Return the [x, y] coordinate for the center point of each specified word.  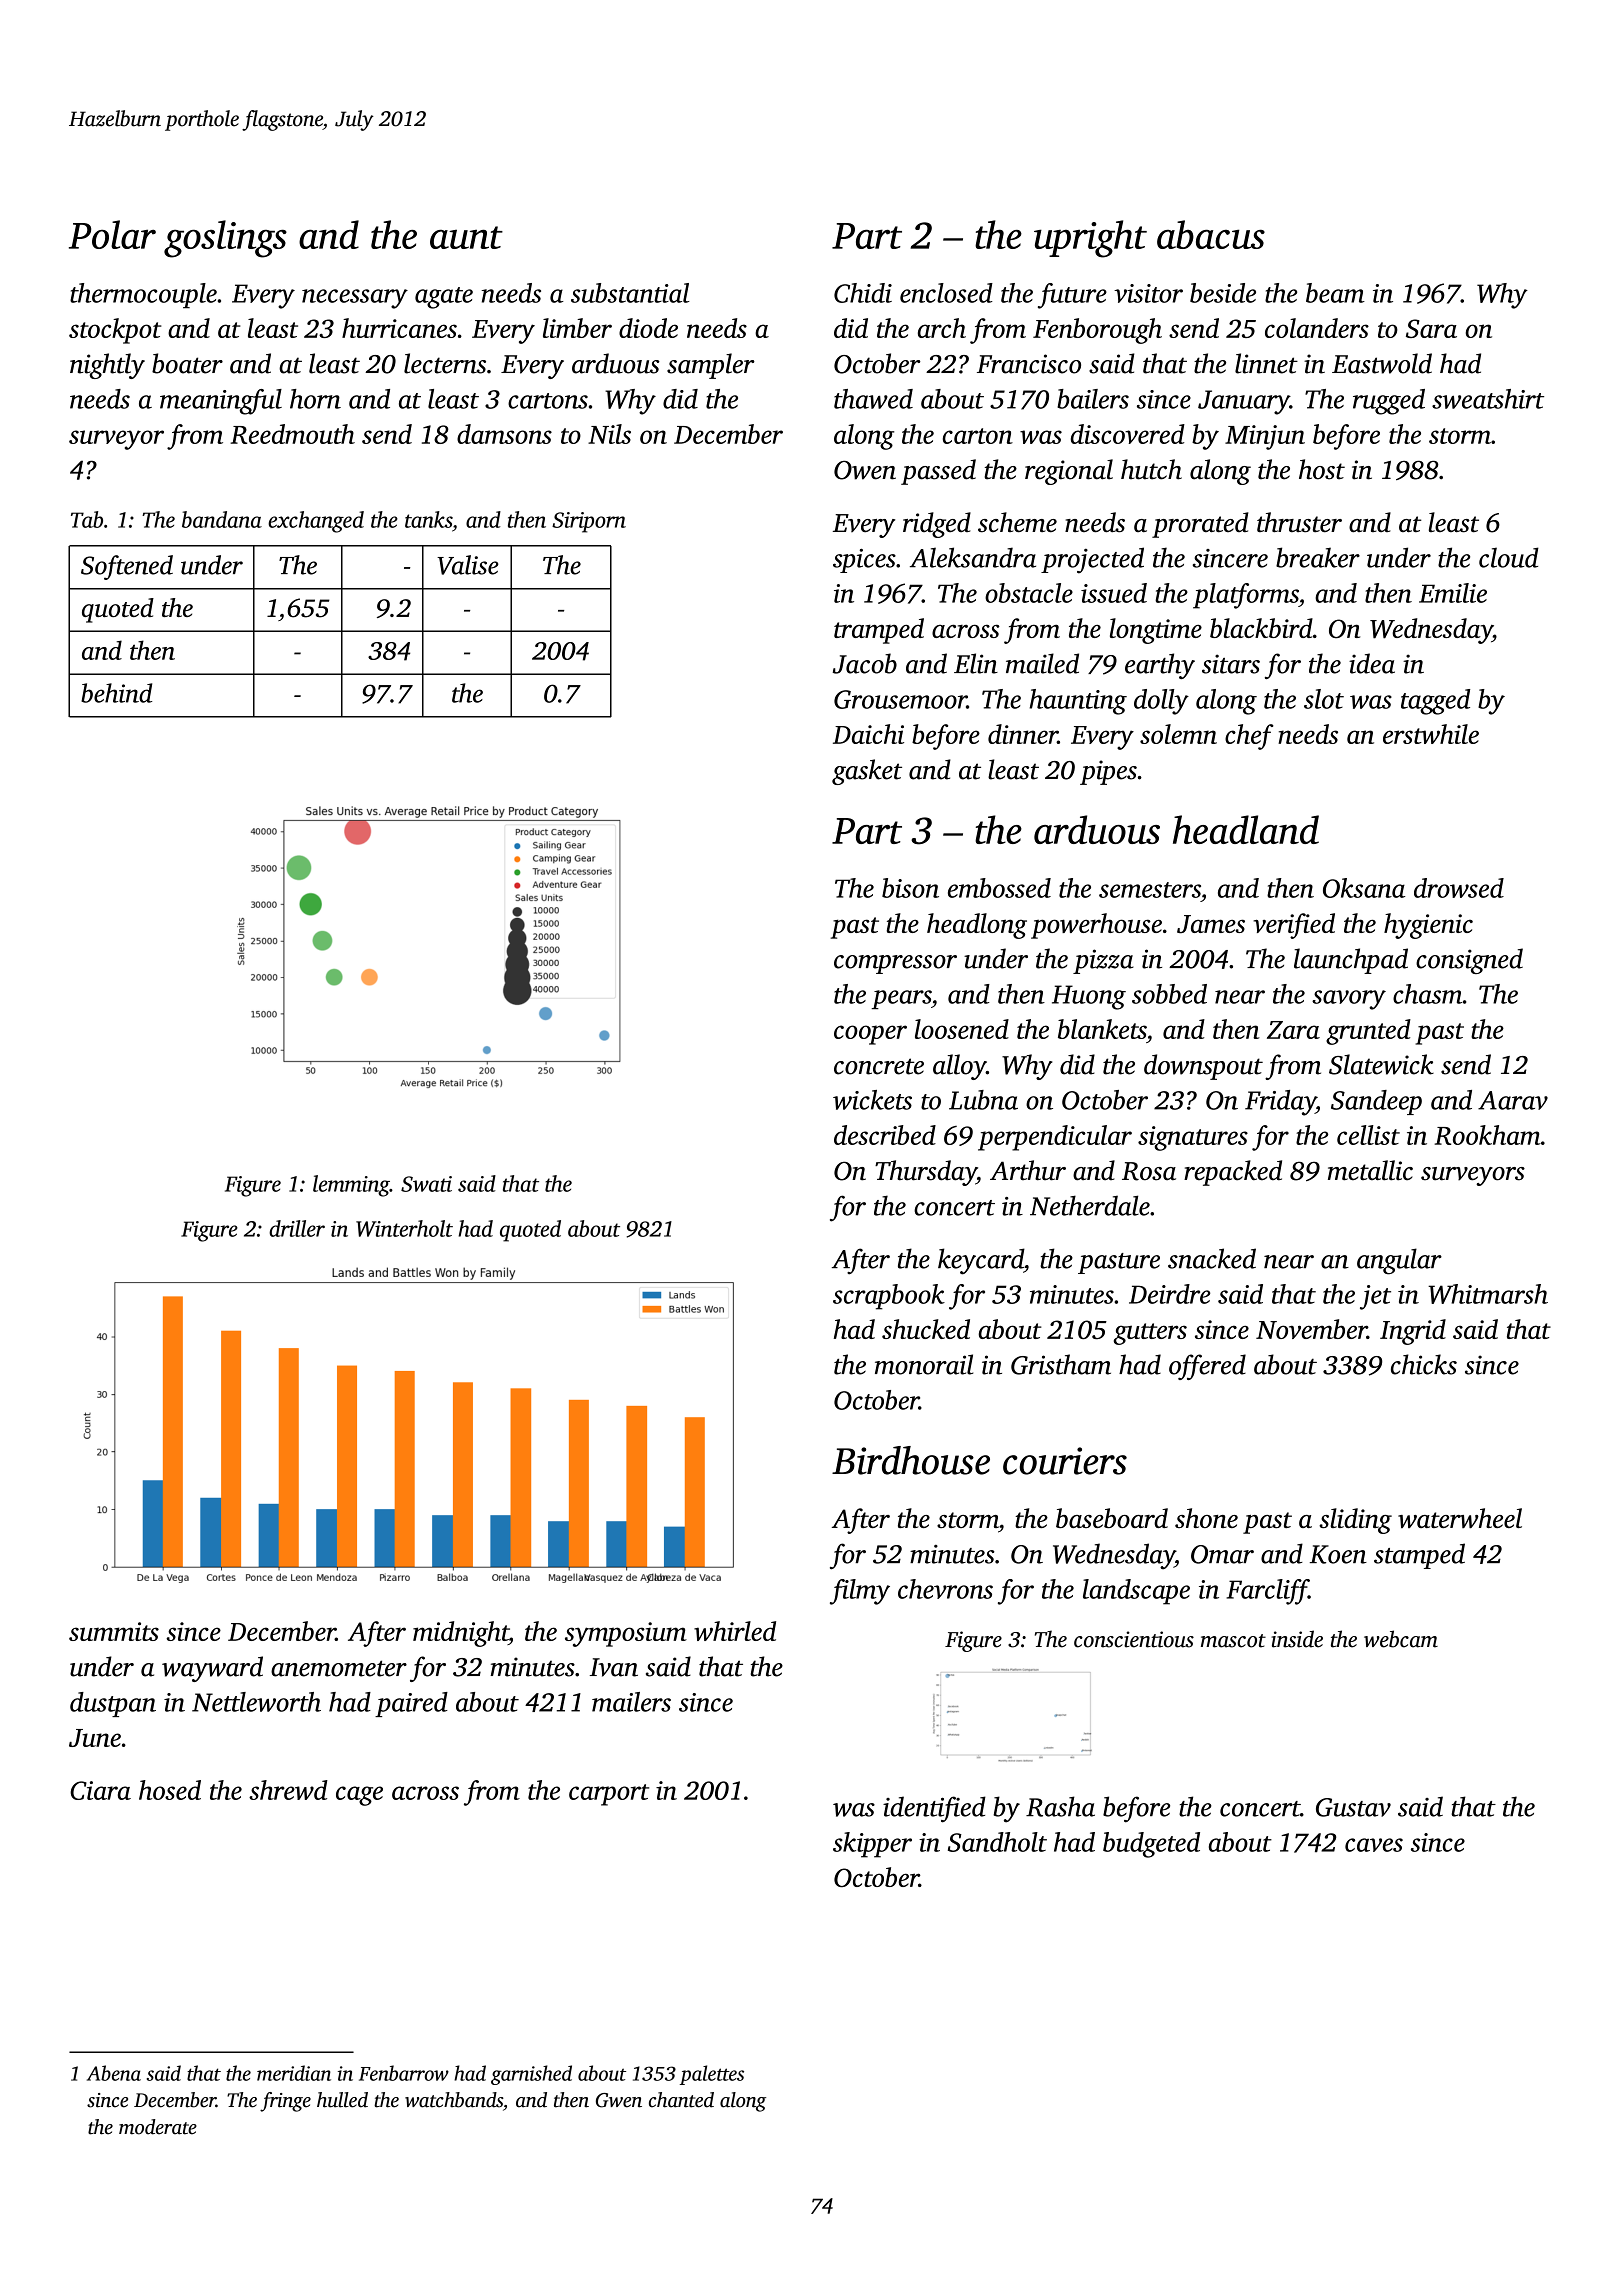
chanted [681, 2100]
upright [1090, 239]
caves [1374, 1845]
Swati [426, 1184]
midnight [461, 1634]
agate [444, 298]
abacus [1211, 234]
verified [1294, 926]
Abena [114, 2073]
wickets [872, 1100]
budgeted [1151, 1845]
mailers [631, 1702]
